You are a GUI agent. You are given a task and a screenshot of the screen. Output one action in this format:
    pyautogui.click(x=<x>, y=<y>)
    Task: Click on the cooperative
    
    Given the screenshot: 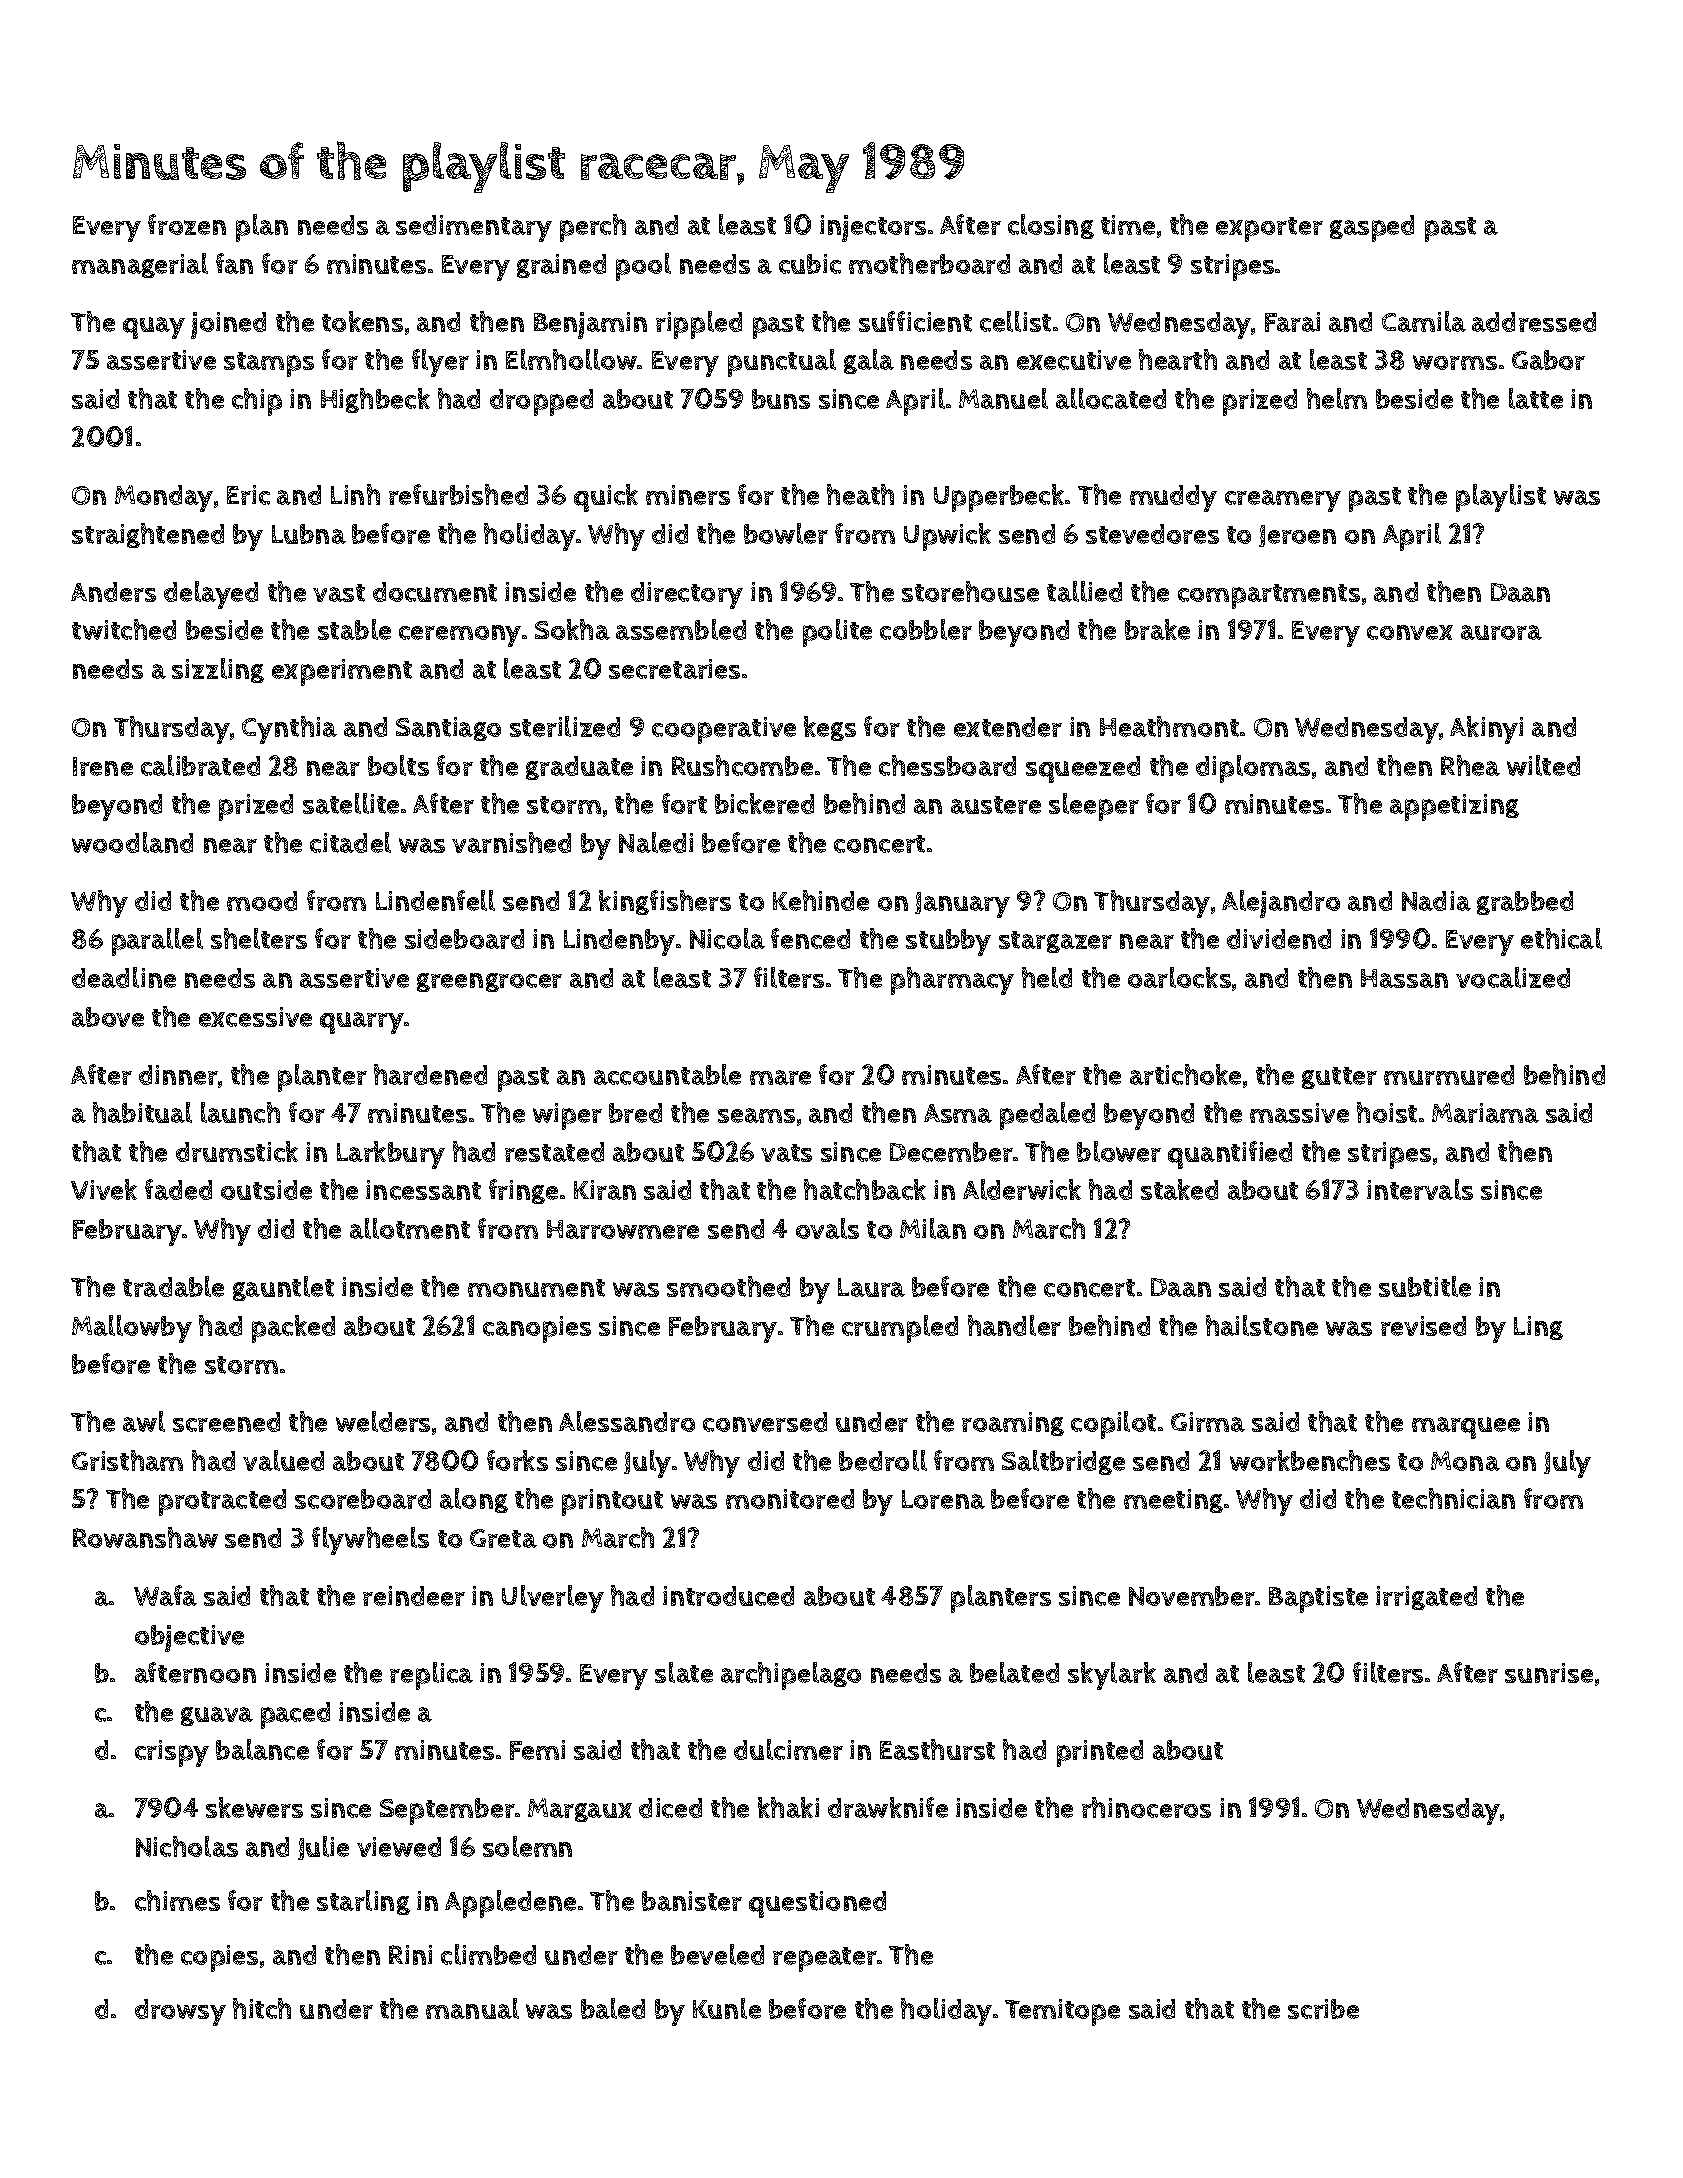 What is the action you would take?
    pyautogui.click(x=724, y=730)
